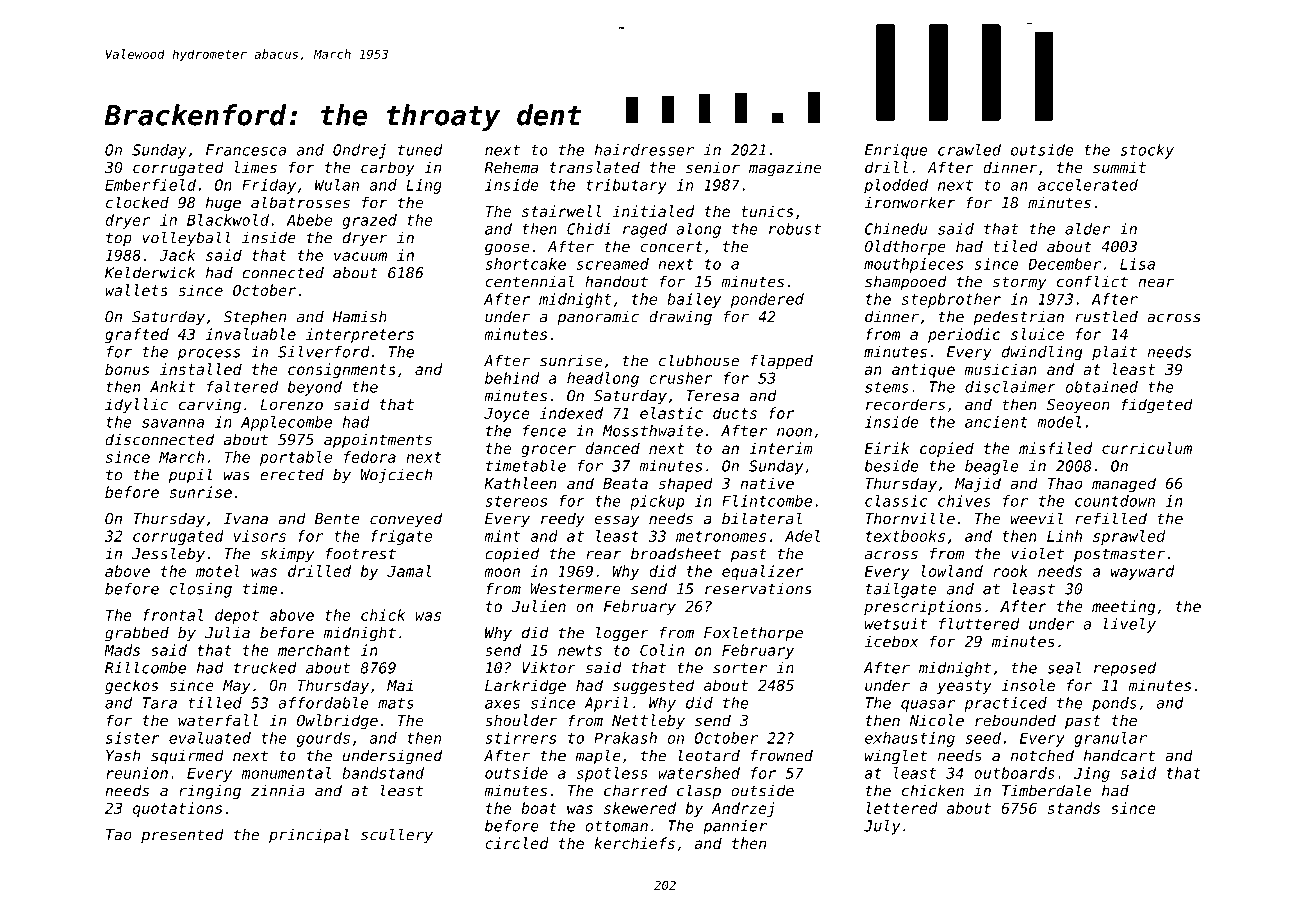 The height and width of the page is (924, 1308). I want to click on magazine, so click(785, 168).
